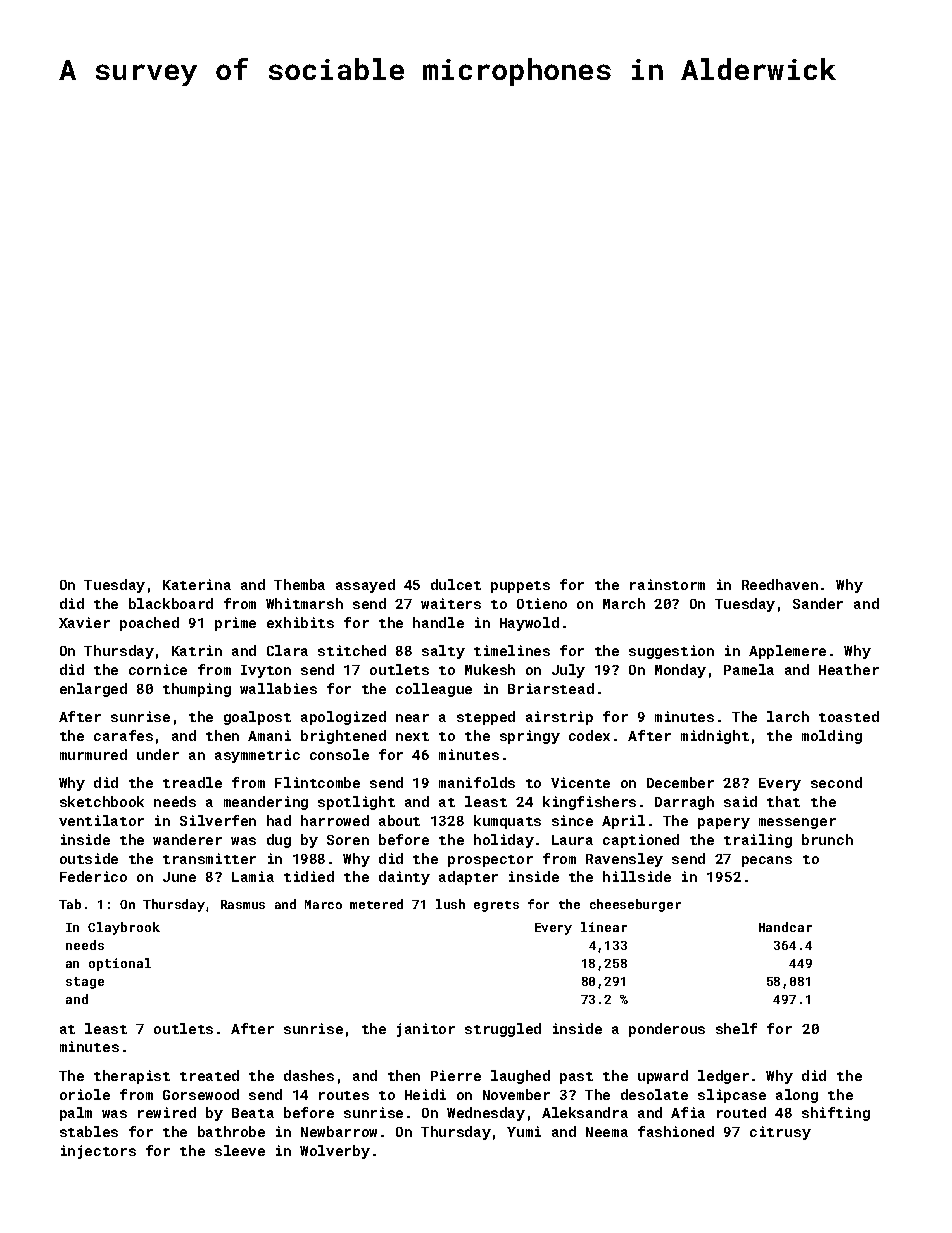 This image has width=952, height=1233. Describe the element at coordinates (309, 1075) in the image. I see `dashes` at that location.
